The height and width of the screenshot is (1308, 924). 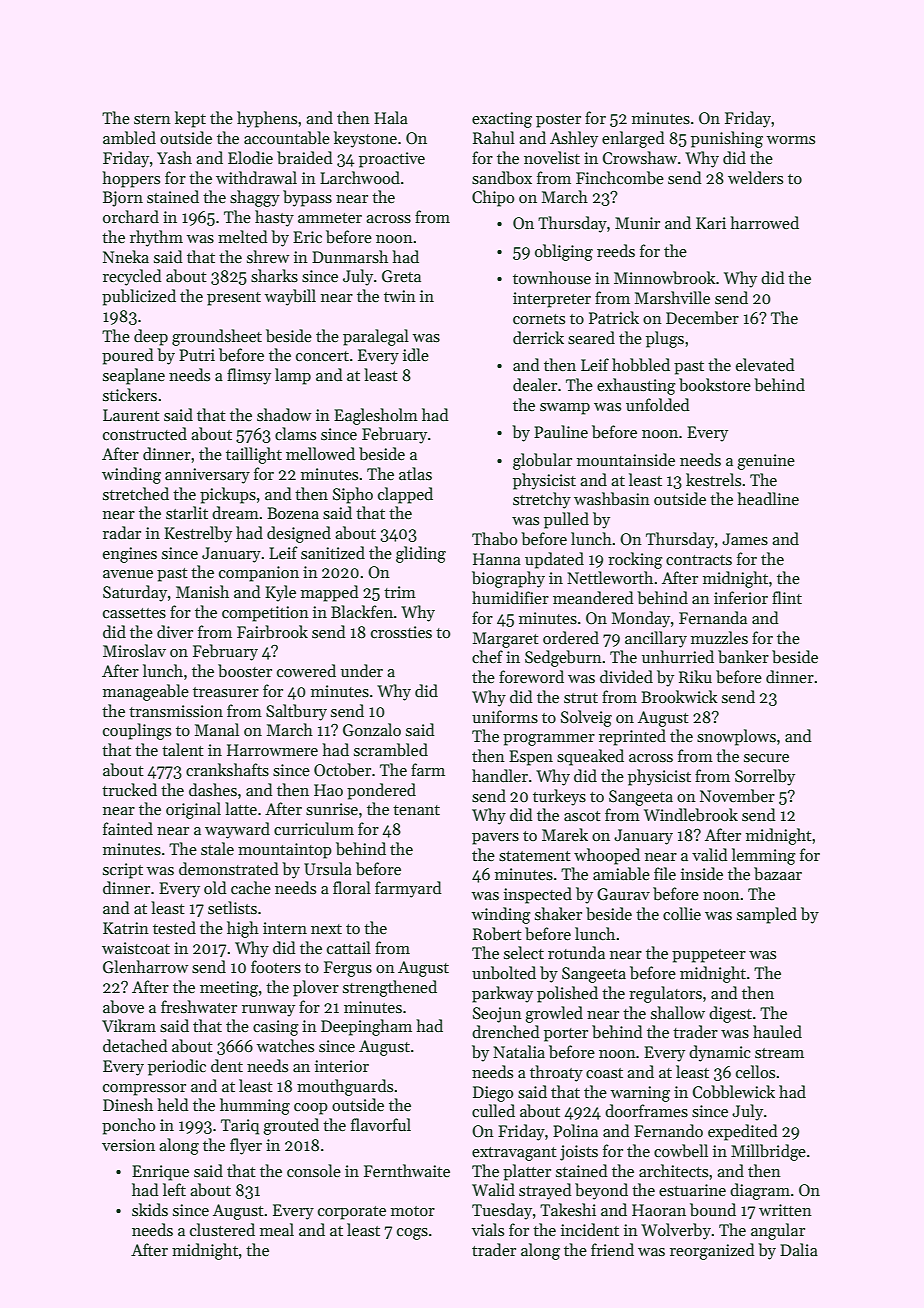 I want to click on harrowed, so click(x=764, y=222).
